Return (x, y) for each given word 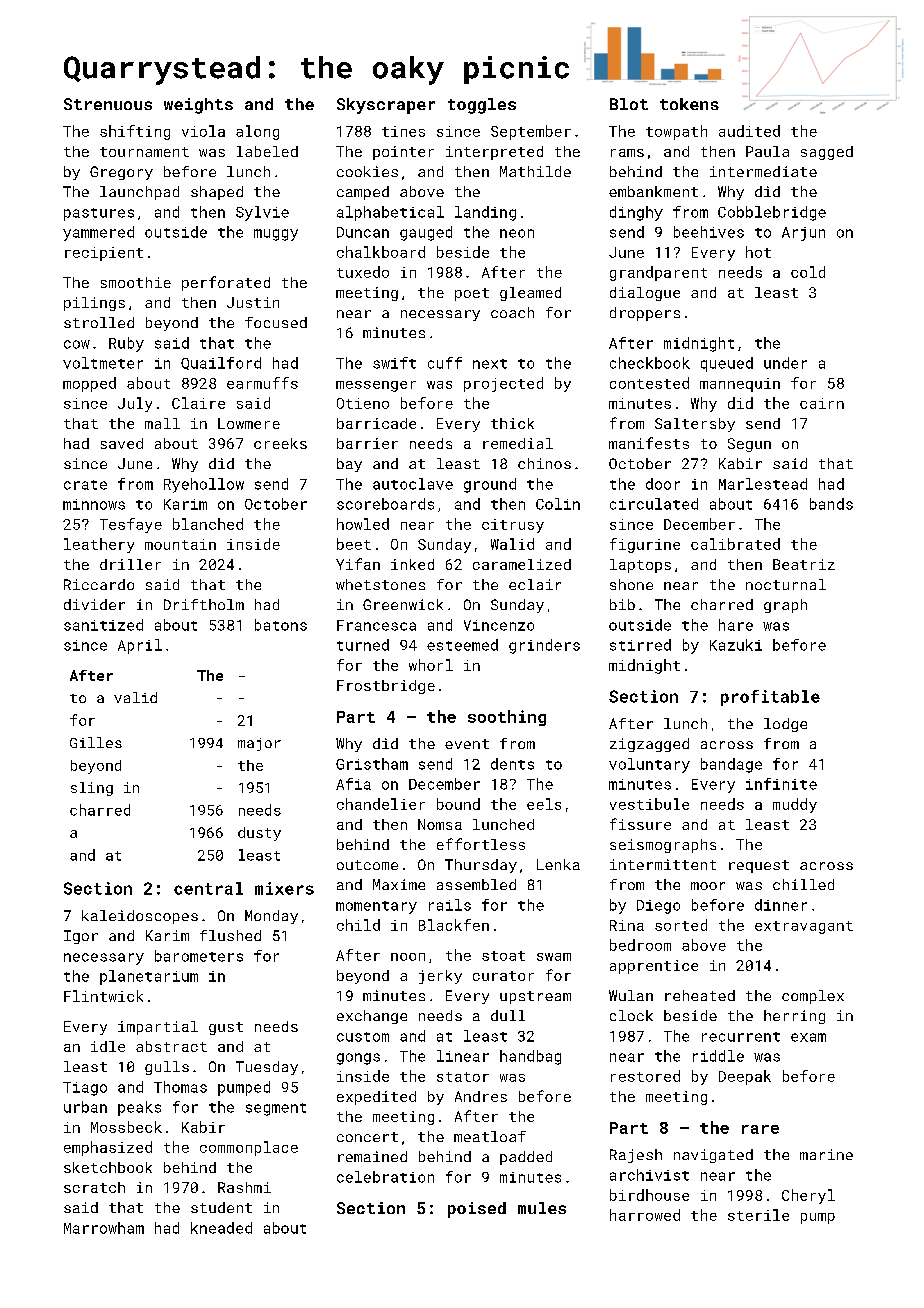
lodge (785, 725)
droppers (645, 314)
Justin (253, 302)
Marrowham (104, 1228)
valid (135, 697)
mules (542, 1208)
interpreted (494, 153)
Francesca (376, 625)
